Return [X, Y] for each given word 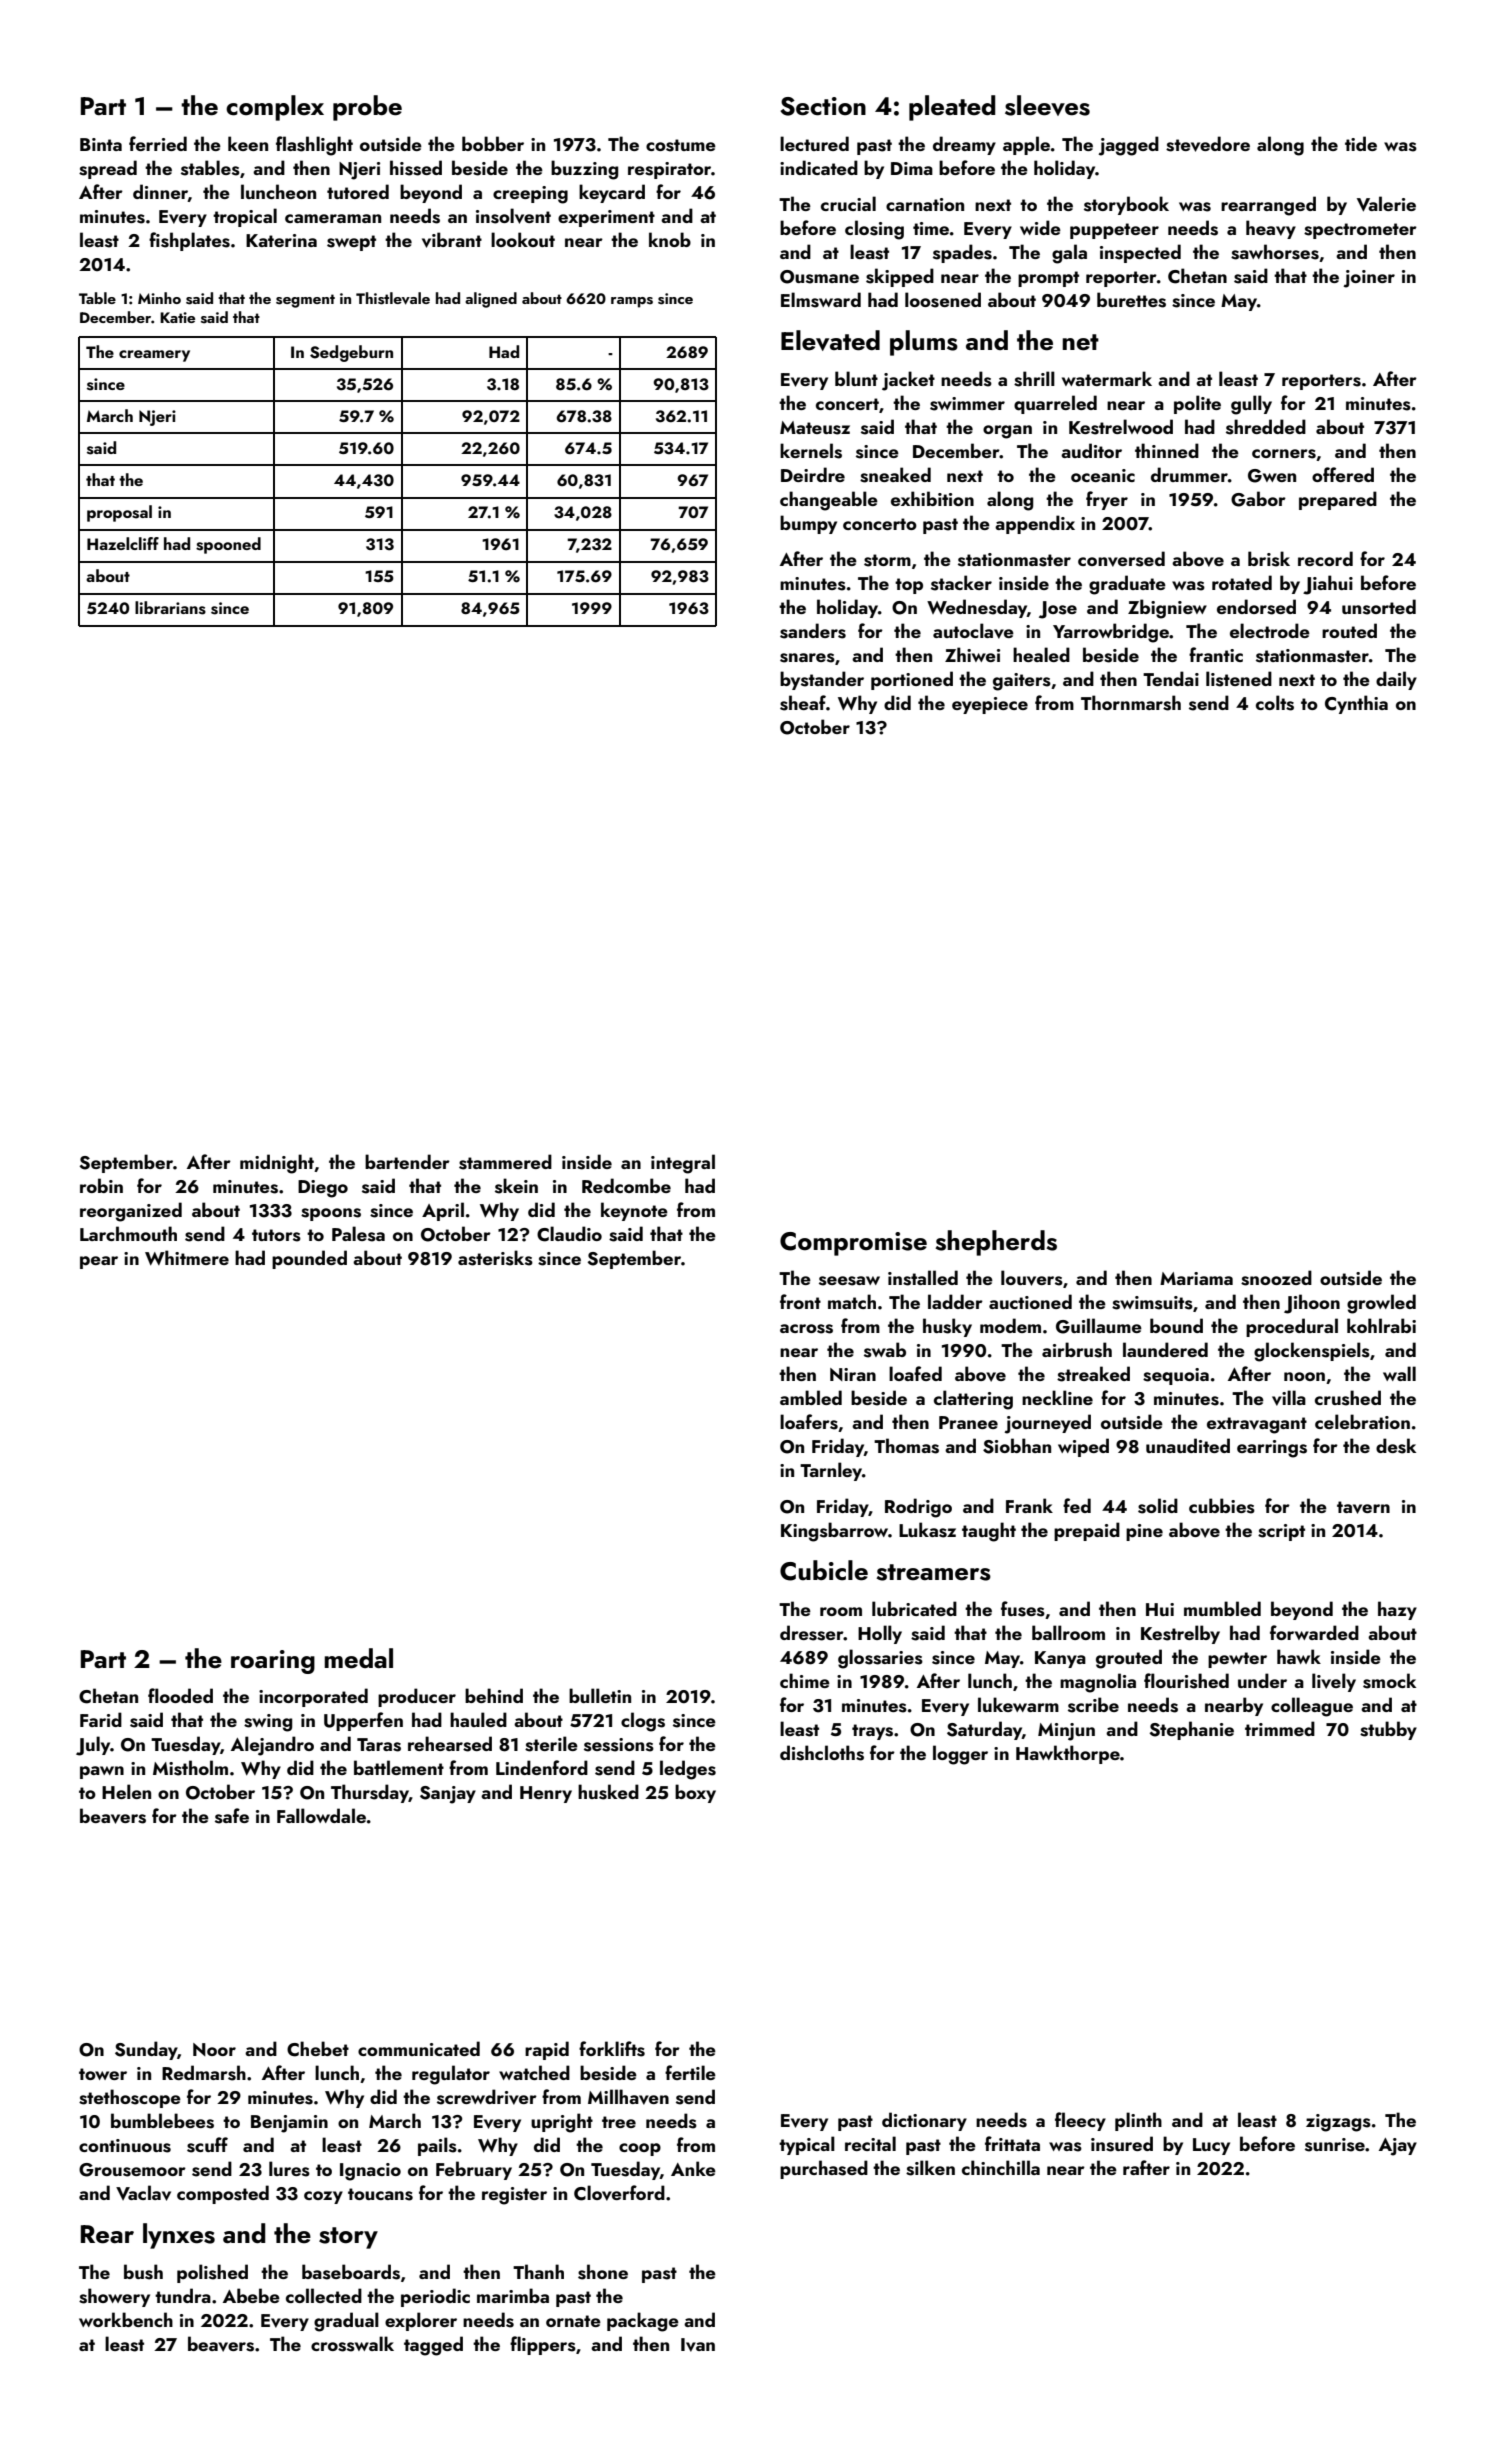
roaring [273, 1662]
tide [1361, 143]
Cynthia [1356, 704]
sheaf [803, 703]
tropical [245, 217]
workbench [126, 2319]
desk [1396, 1446]
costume [681, 145]
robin [101, 1185]
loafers [809, 1422]
